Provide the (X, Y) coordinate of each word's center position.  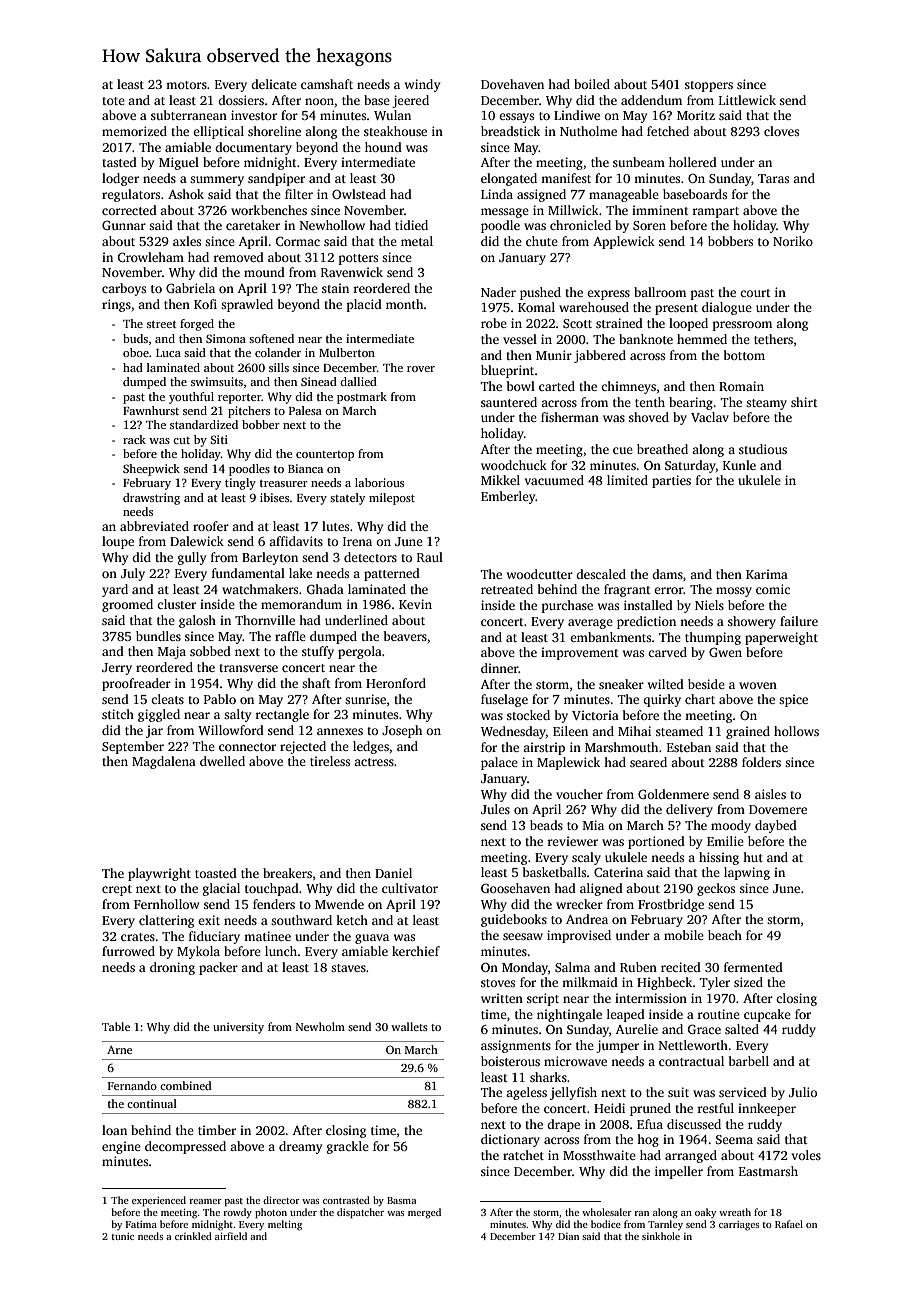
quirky (662, 700)
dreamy (300, 1147)
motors (186, 85)
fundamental (248, 573)
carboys (124, 289)
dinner (500, 668)
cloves (781, 131)
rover (421, 369)
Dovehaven (512, 84)
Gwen (725, 652)
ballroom (660, 292)
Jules (495, 809)
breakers (287, 873)
